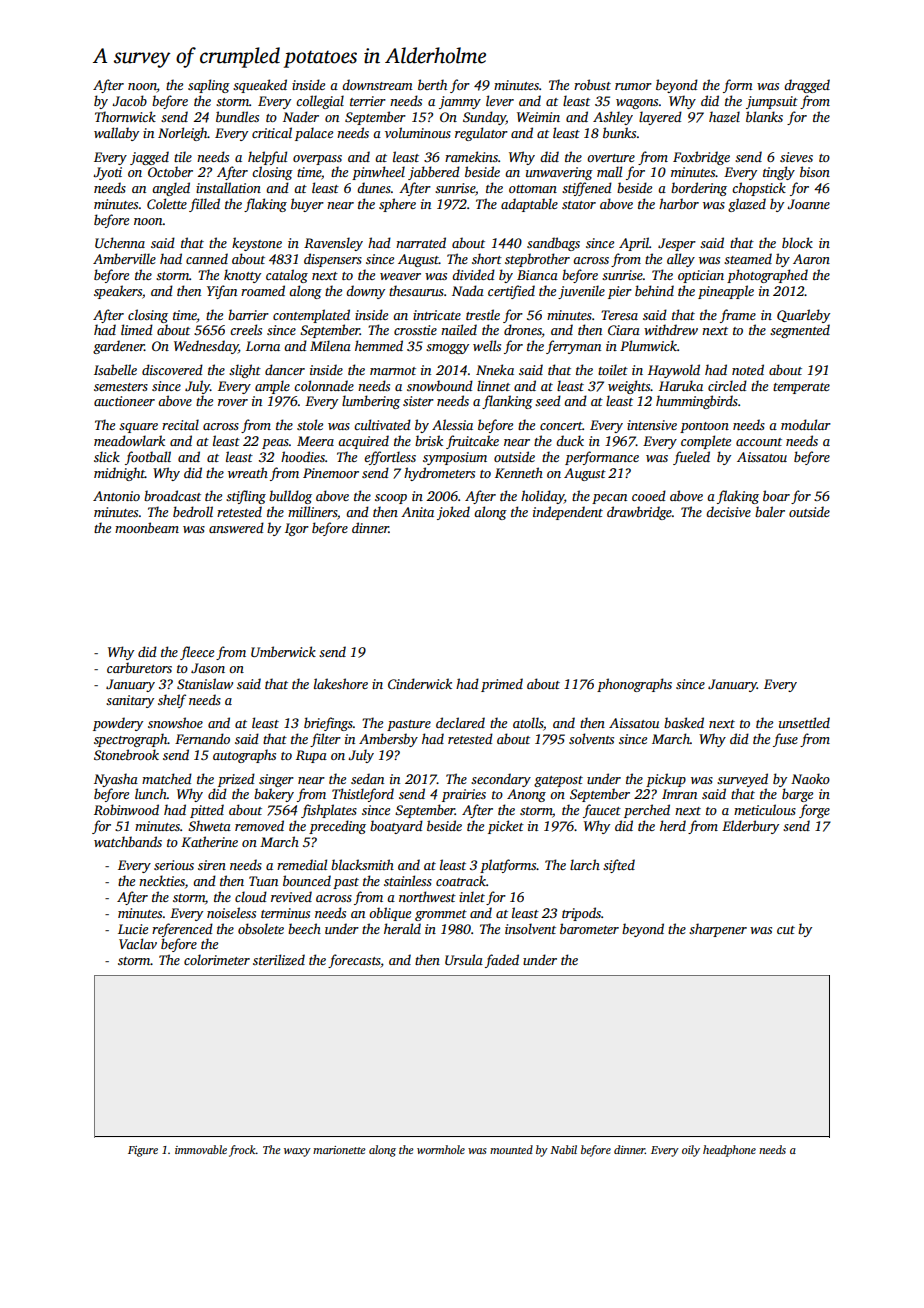  Describe the element at coordinates (143, 1151) in the screenshot. I see `Figure` at that location.
